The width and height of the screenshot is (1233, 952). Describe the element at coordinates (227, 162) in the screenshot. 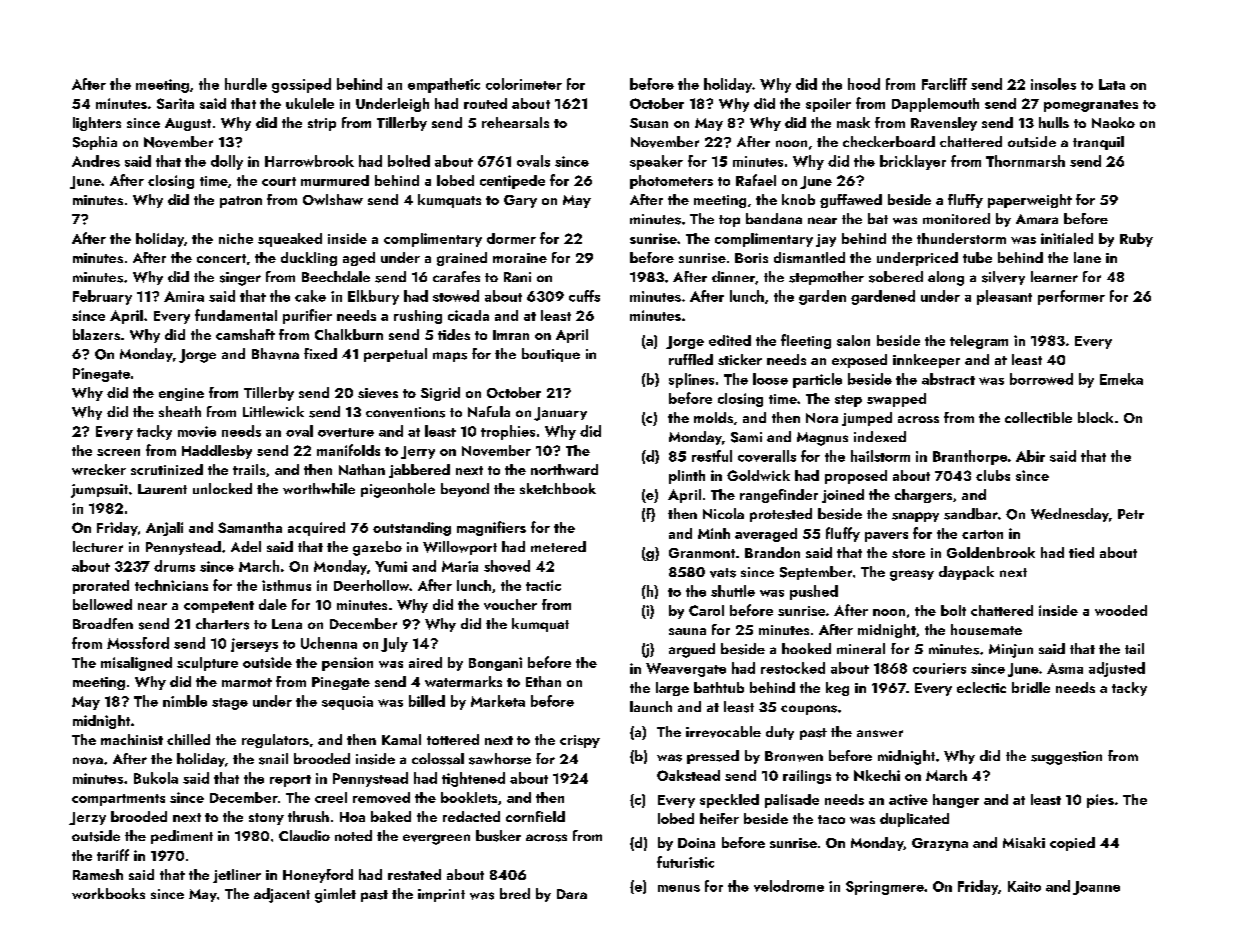

I see `dolly` at that location.
